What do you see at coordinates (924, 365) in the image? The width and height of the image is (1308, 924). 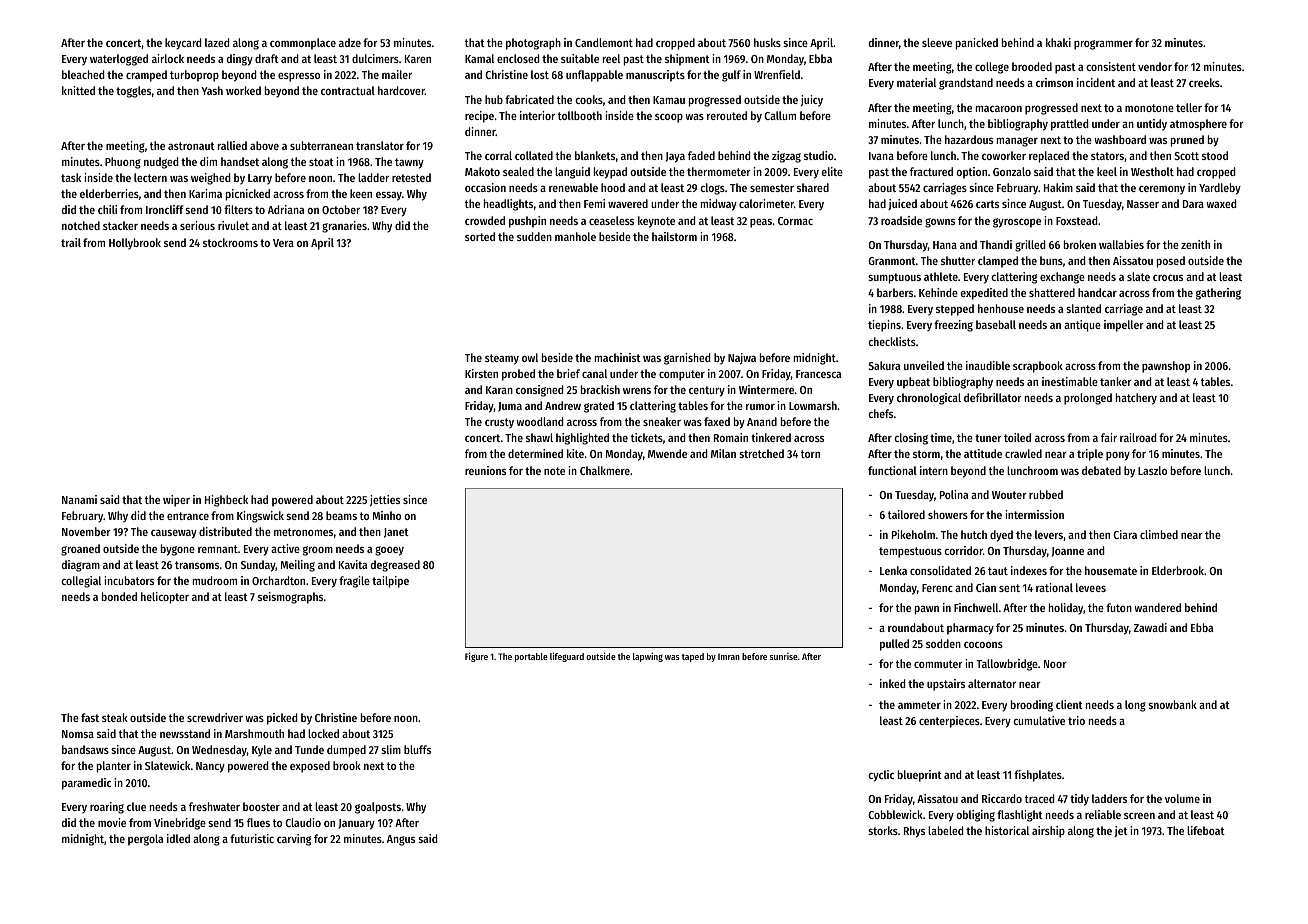 I see `unveiled` at bounding box center [924, 365].
